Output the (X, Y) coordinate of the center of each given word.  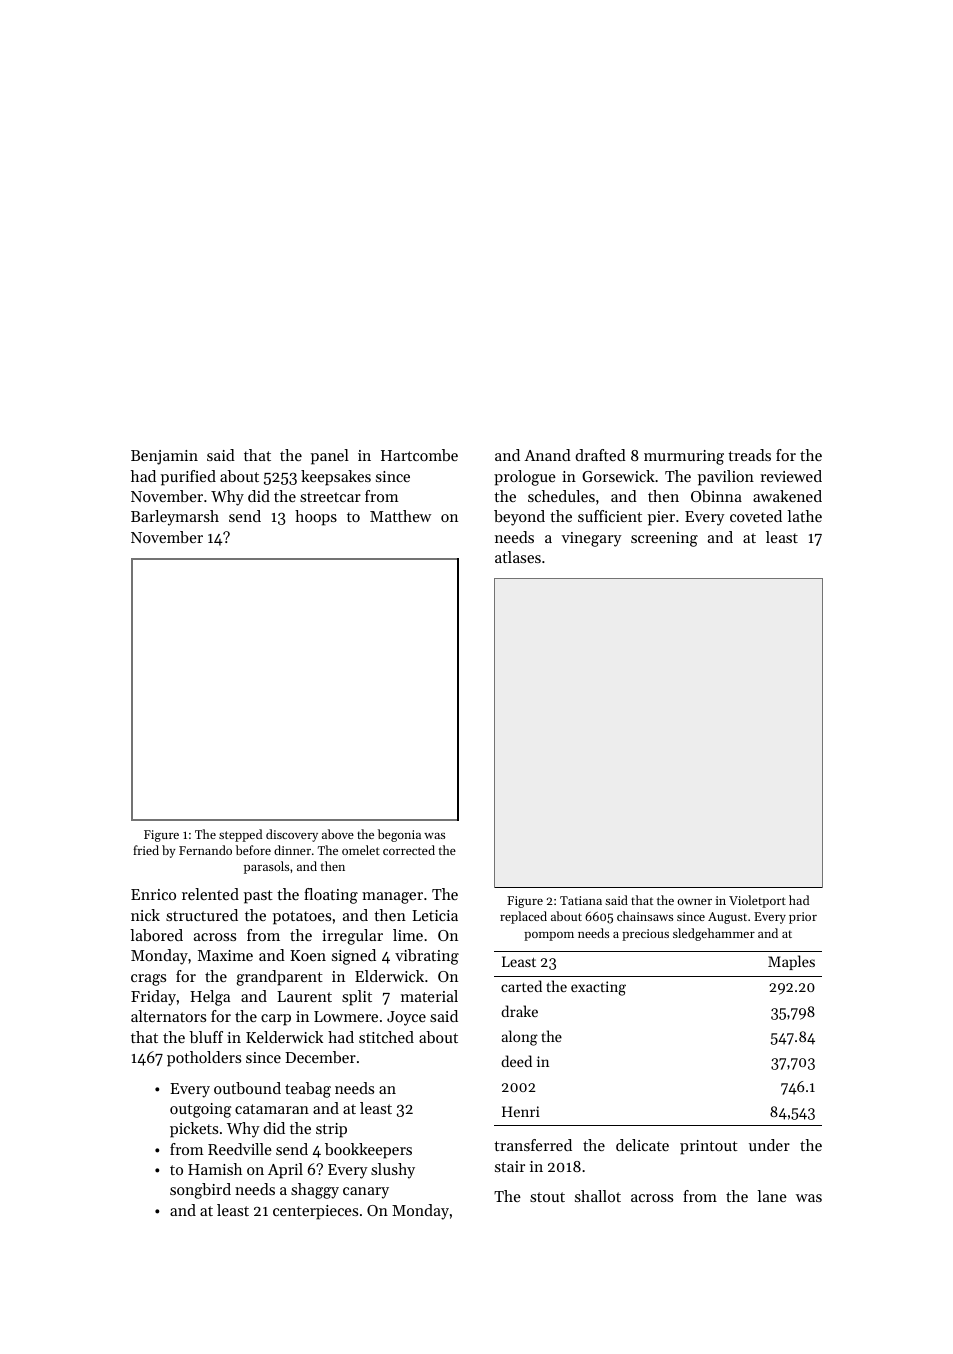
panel (330, 457)
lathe (804, 516)
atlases (518, 557)
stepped (240, 835)
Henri (521, 1111)
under (769, 1145)
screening (664, 539)
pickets (194, 1130)
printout (709, 1147)
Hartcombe (419, 455)
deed (516, 1061)
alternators (168, 1016)
